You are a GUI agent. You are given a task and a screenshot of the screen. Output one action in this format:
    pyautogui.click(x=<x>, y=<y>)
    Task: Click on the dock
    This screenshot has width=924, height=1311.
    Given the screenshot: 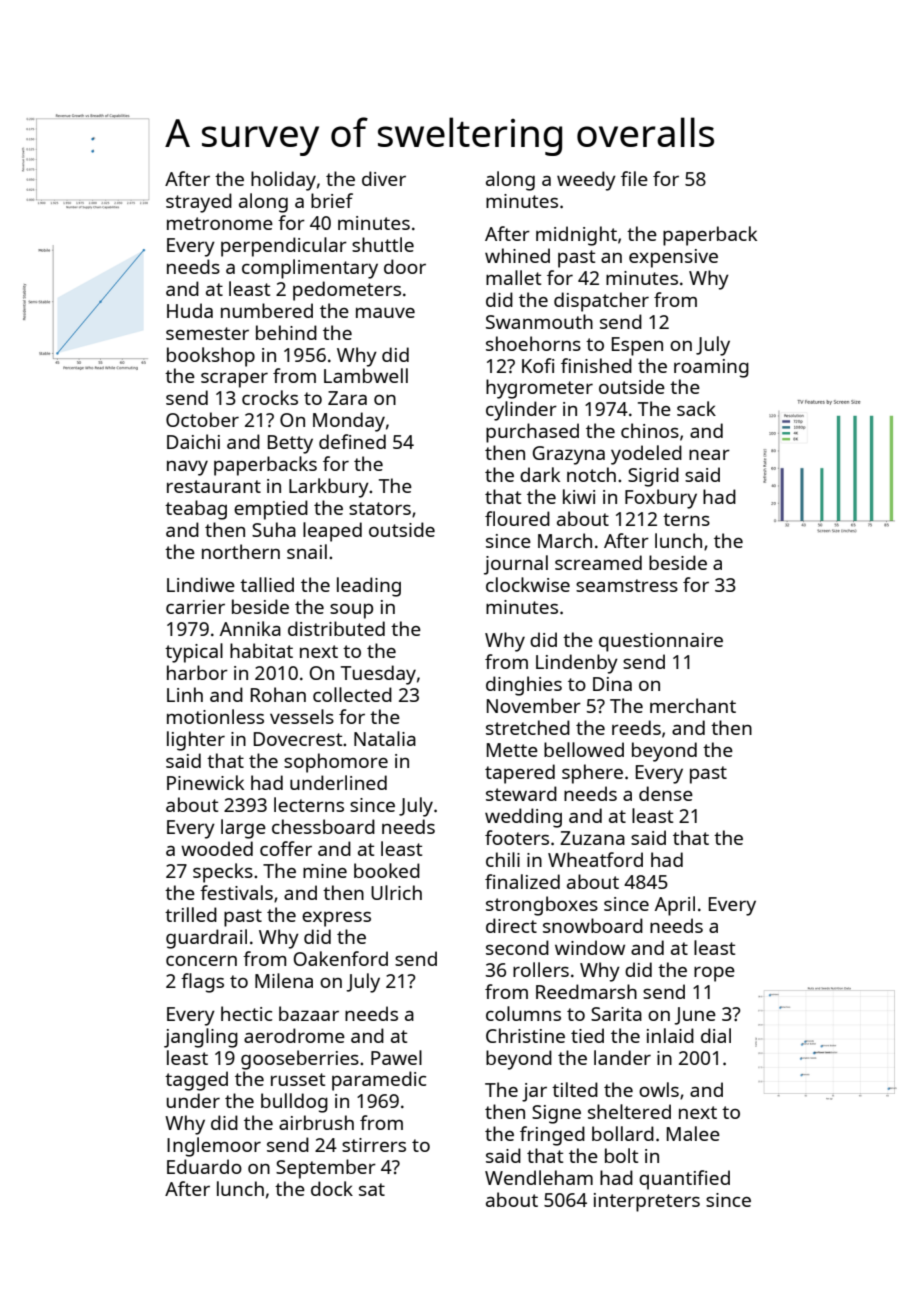 What is the action you would take?
    pyautogui.click(x=332, y=1188)
